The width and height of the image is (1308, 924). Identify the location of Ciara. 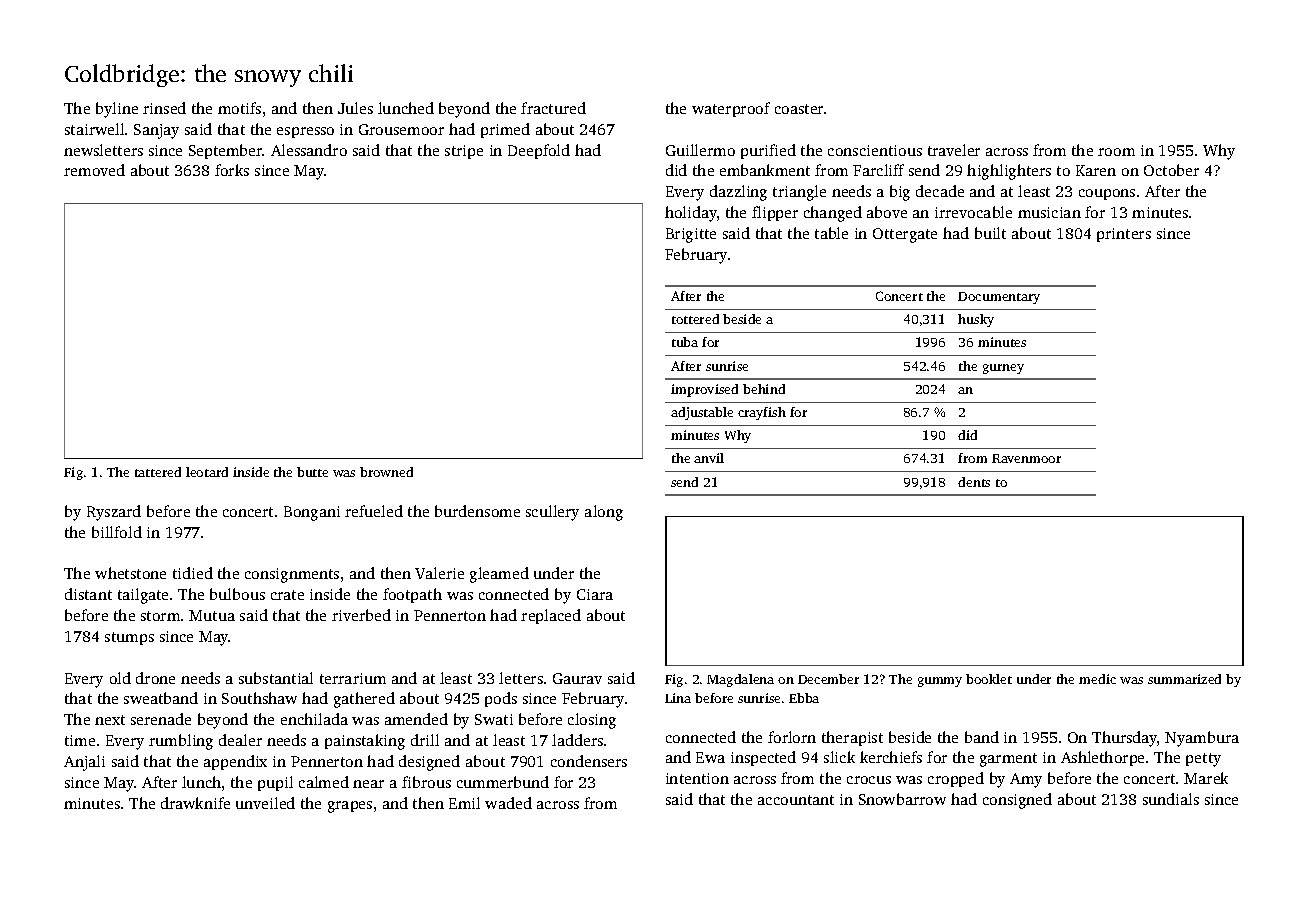
(595, 594).
